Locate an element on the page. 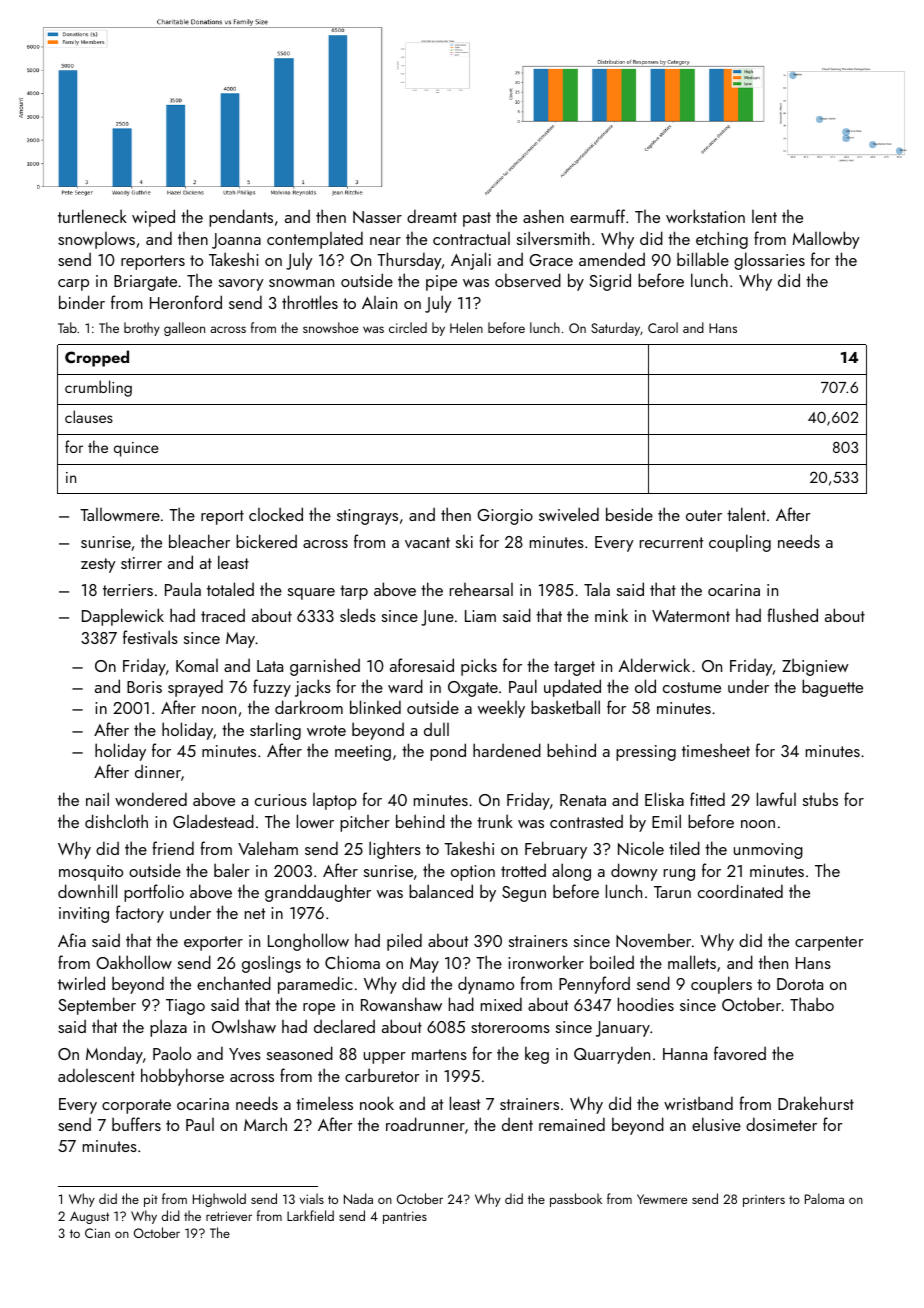 The height and width of the image is (1308, 924). plaza is located at coordinates (168, 1028).
